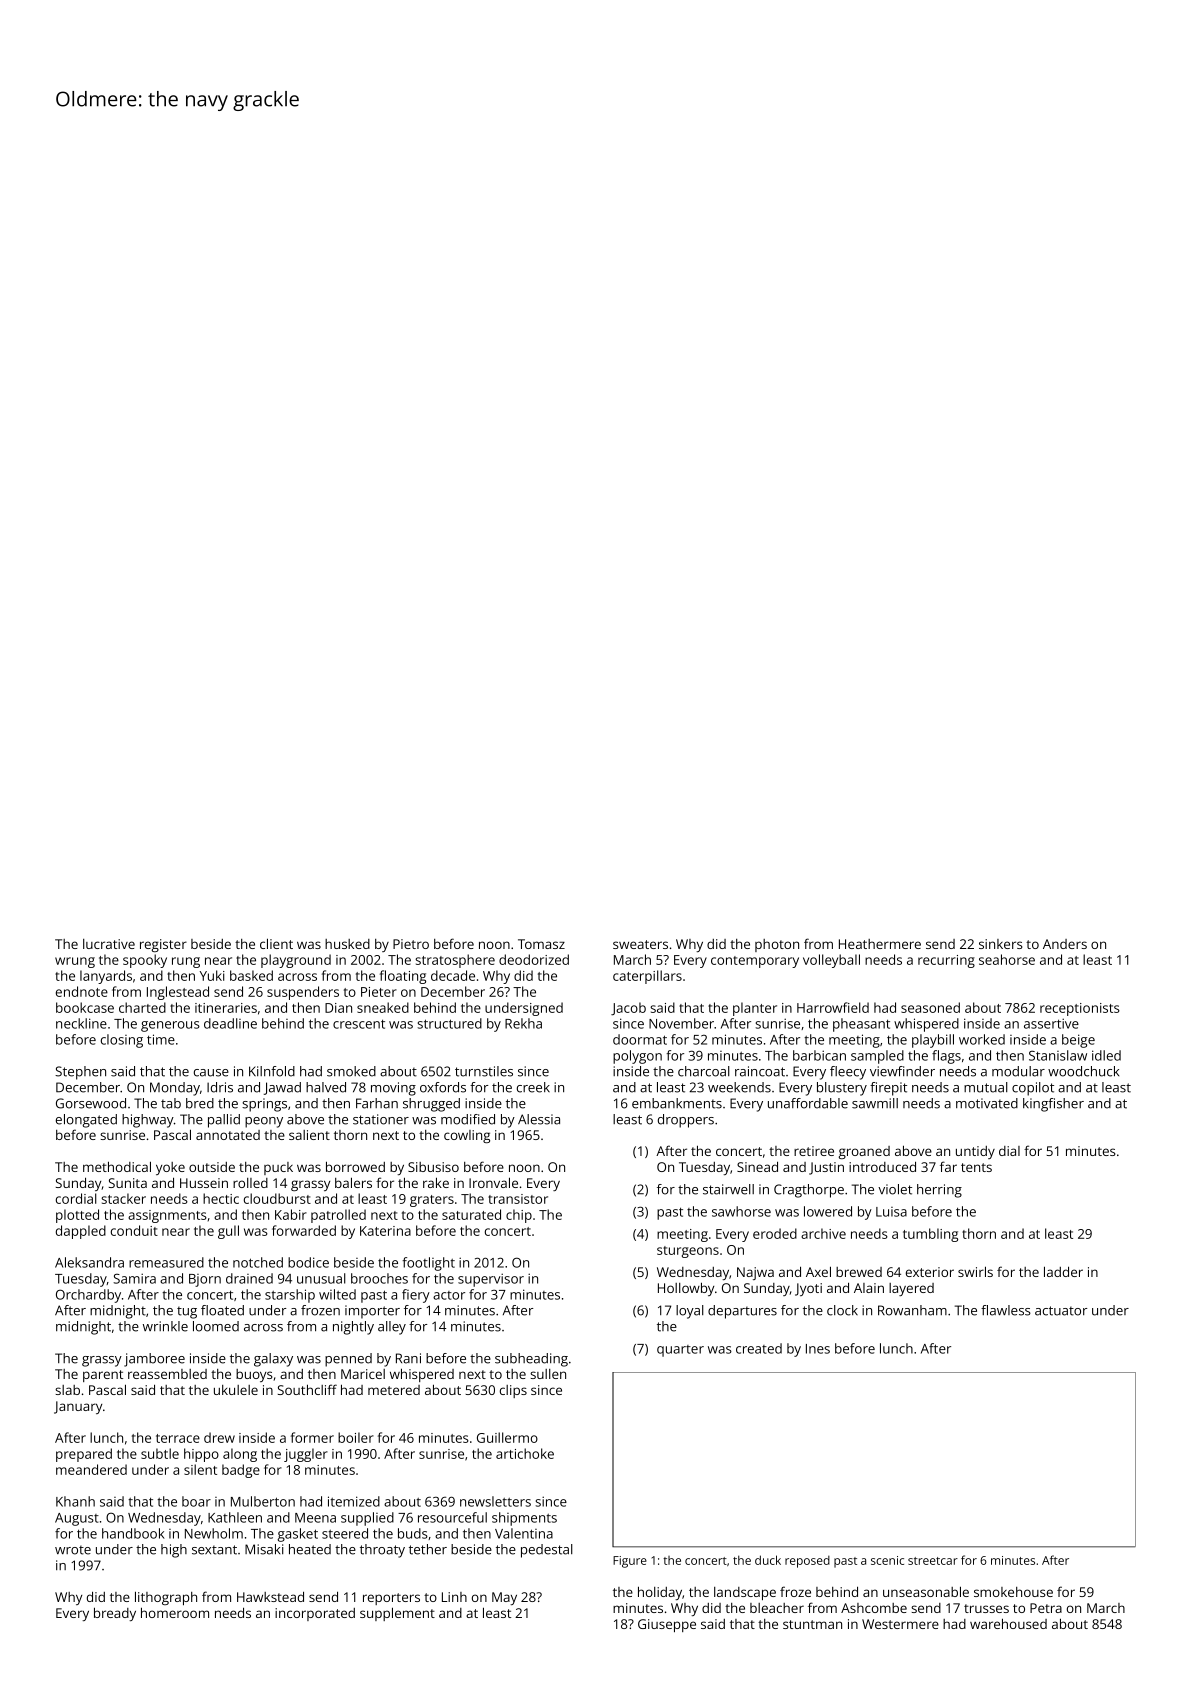 This page has height=1684, width=1191. I want to click on artichoke, so click(525, 1453).
